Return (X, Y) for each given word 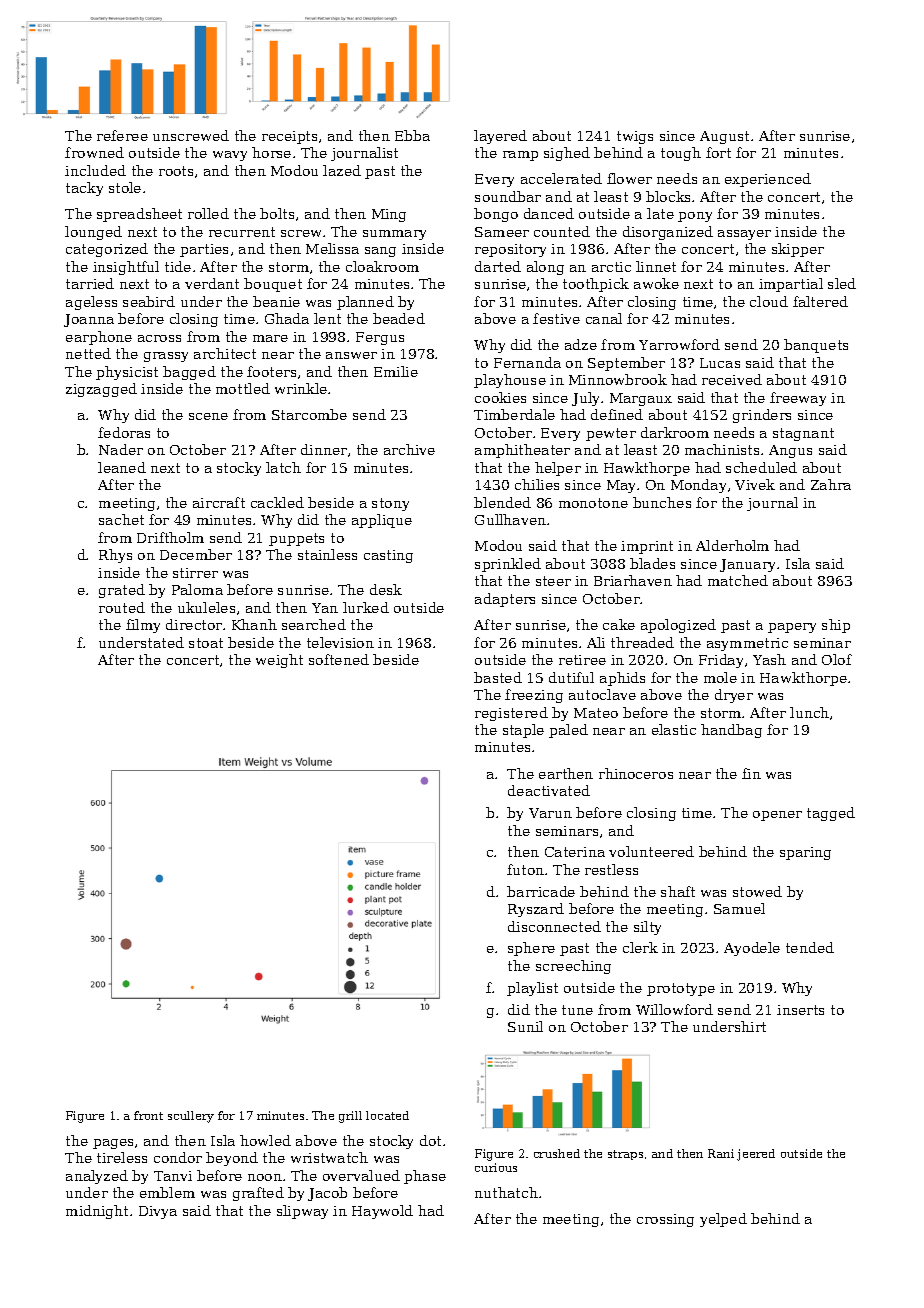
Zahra (831, 484)
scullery (191, 1117)
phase (425, 1177)
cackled (277, 502)
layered (500, 137)
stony (390, 504)
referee (122, 135)
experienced (768, 180)
